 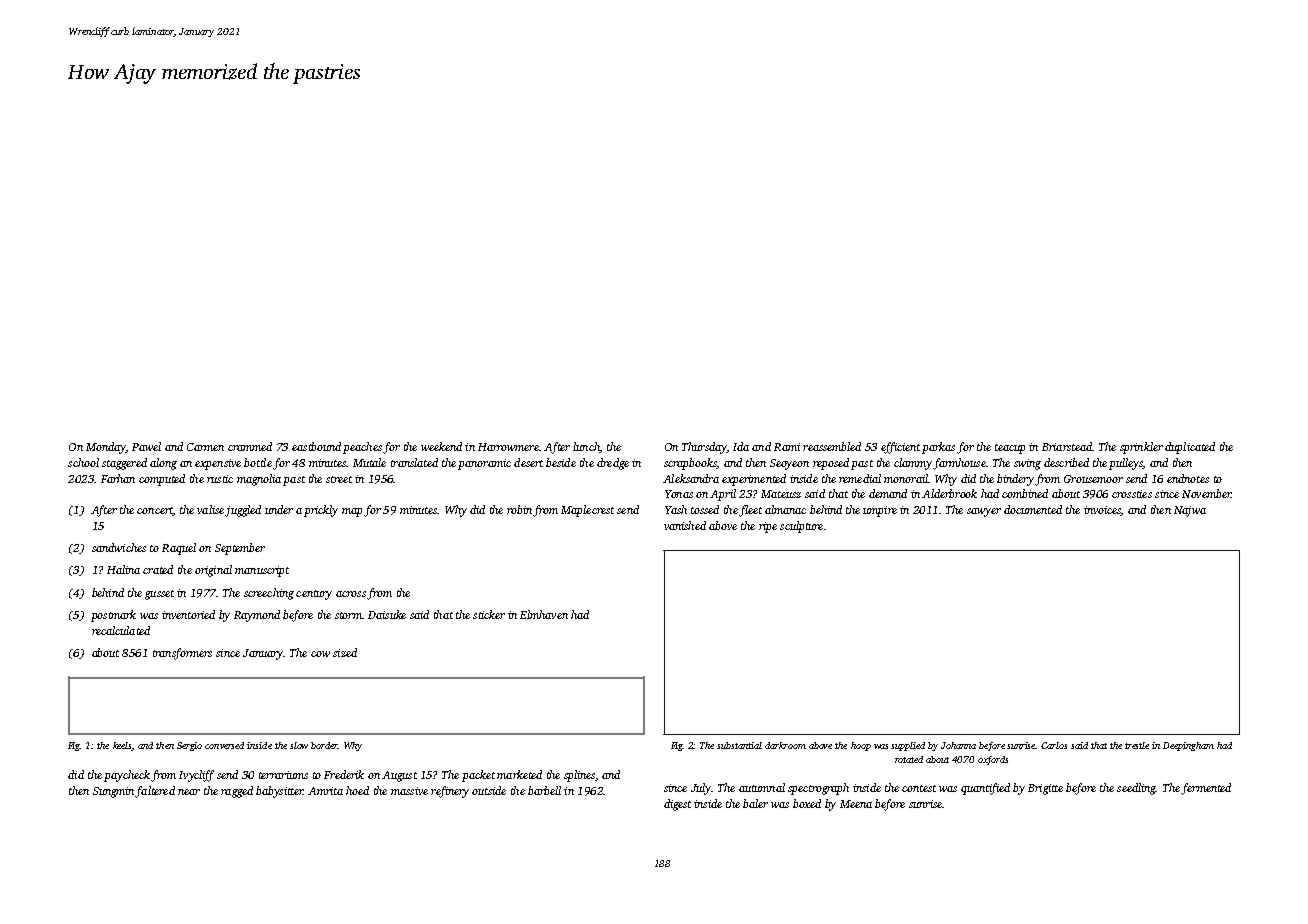 I want to click on ripe, so click(x=768, y=527).
